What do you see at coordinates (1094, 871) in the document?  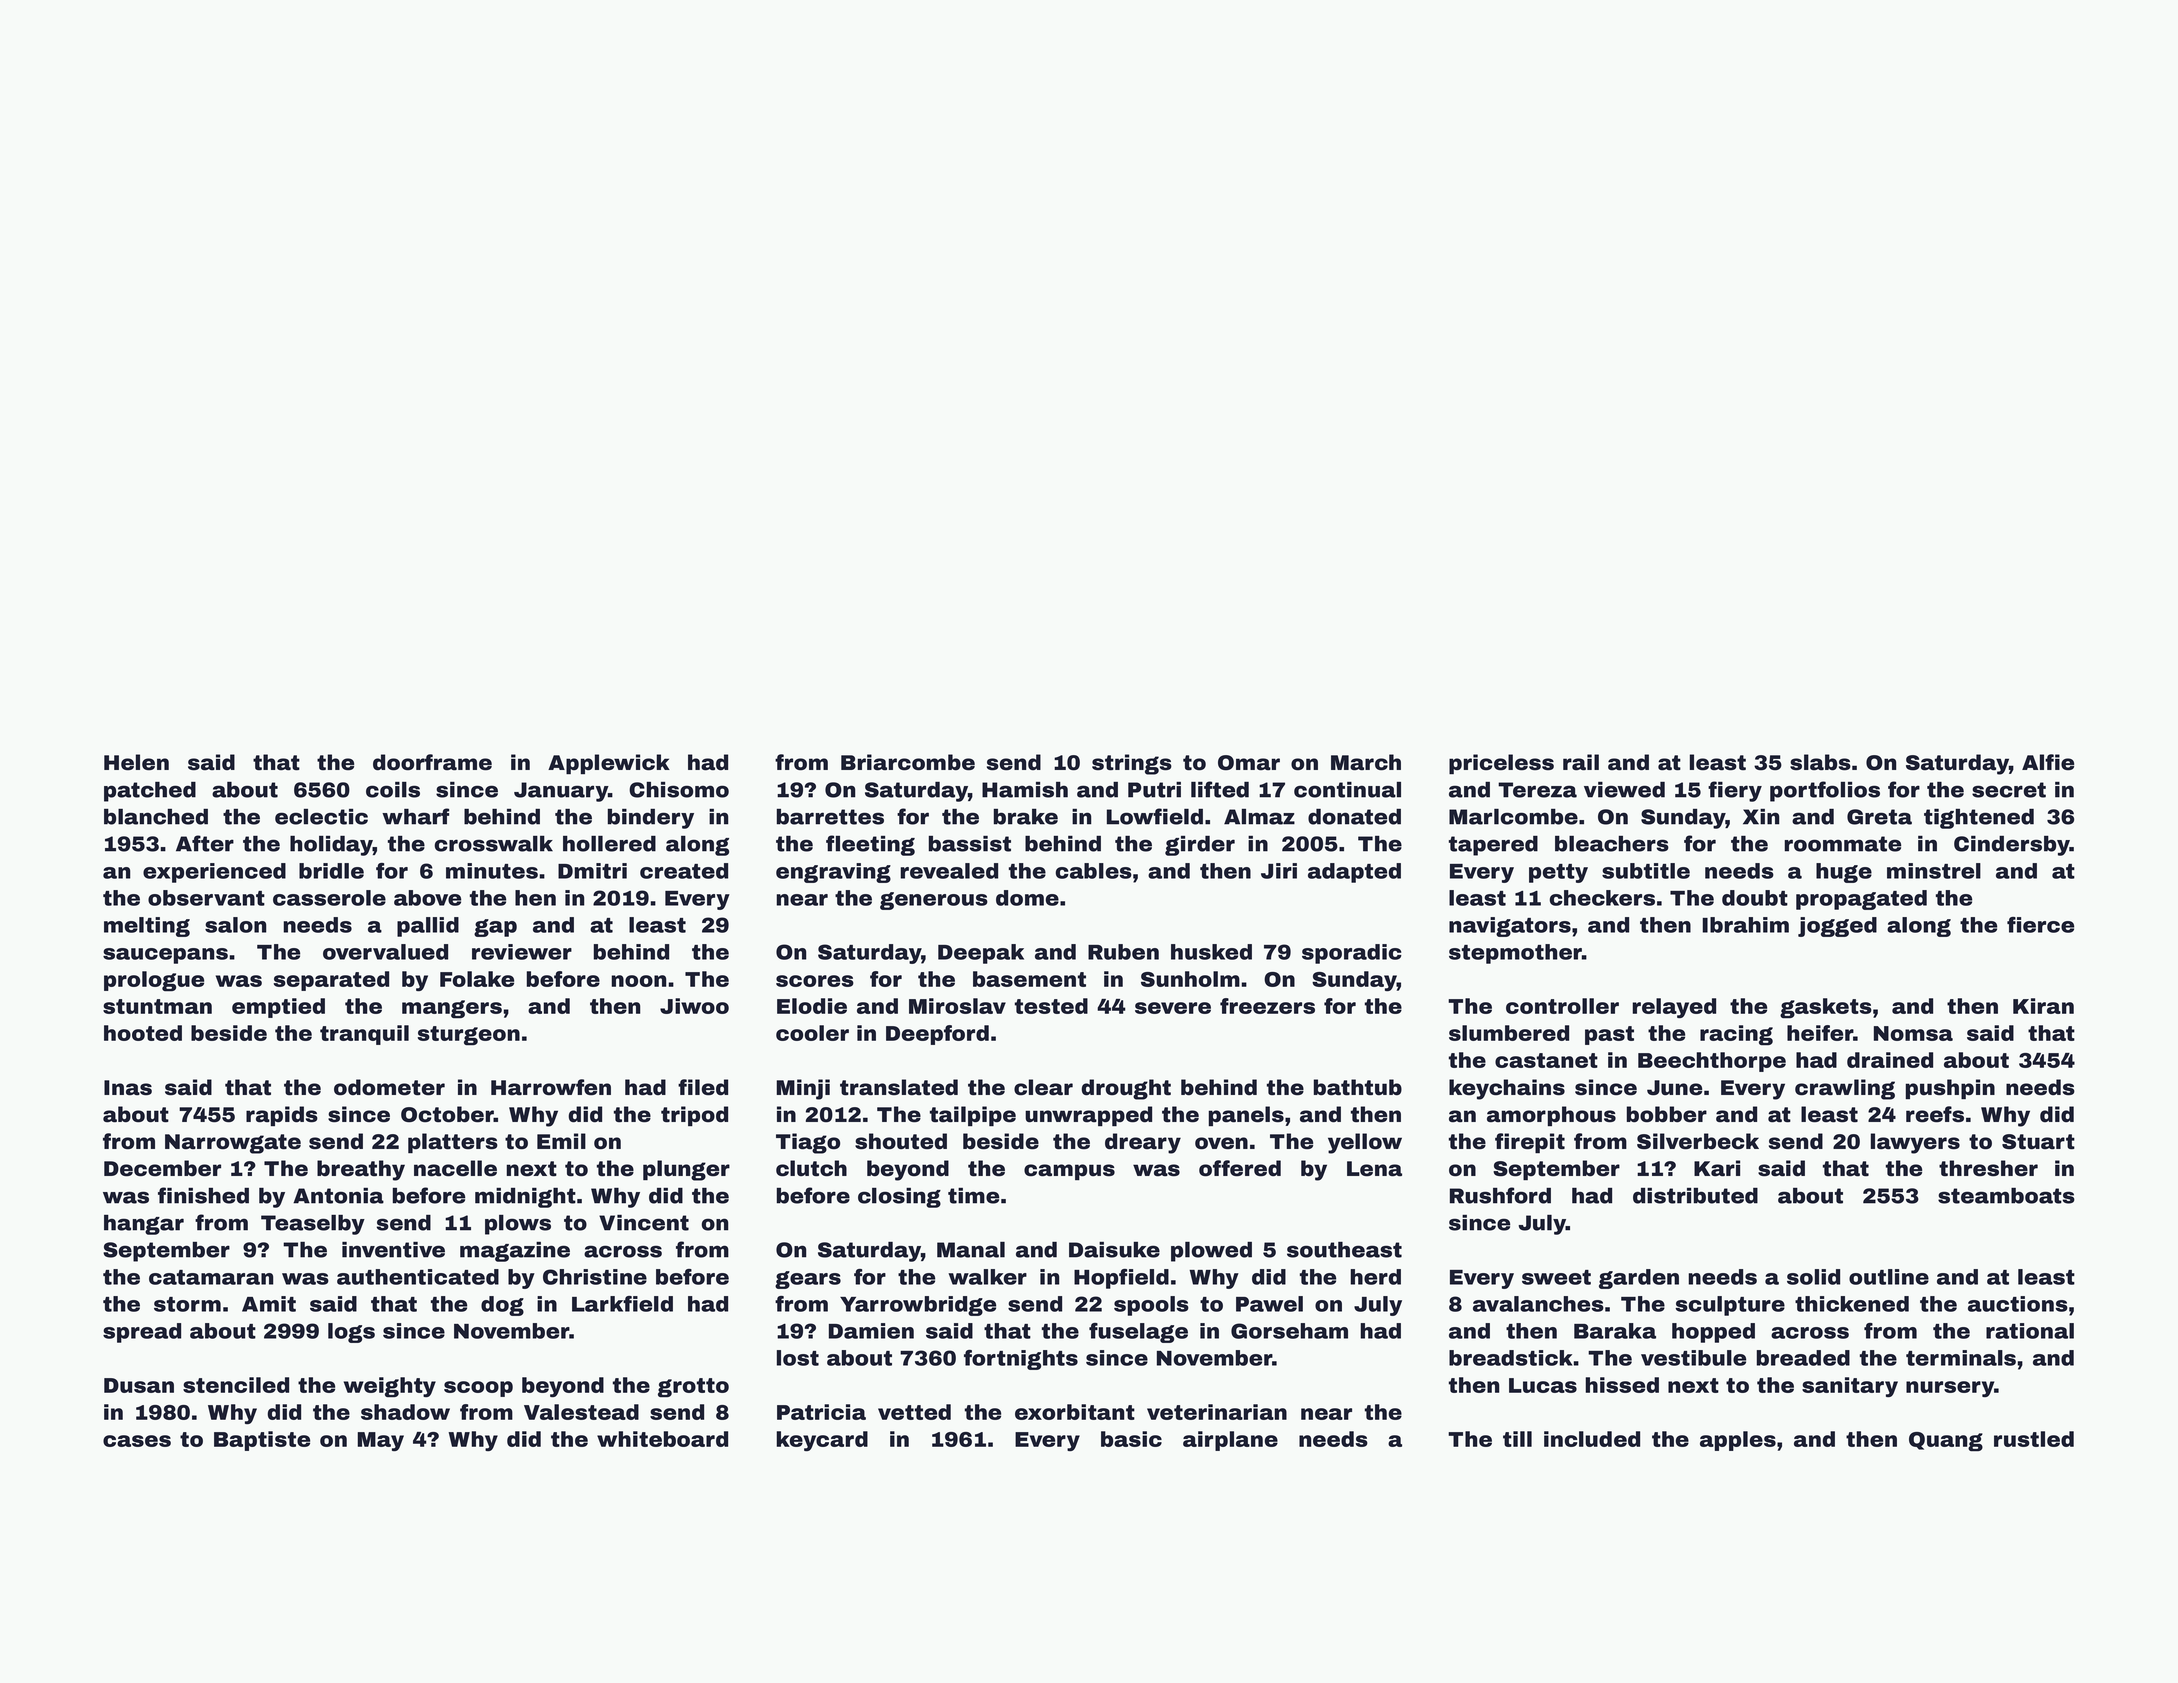 I see `cables` at bounding box center [1094, 871].
